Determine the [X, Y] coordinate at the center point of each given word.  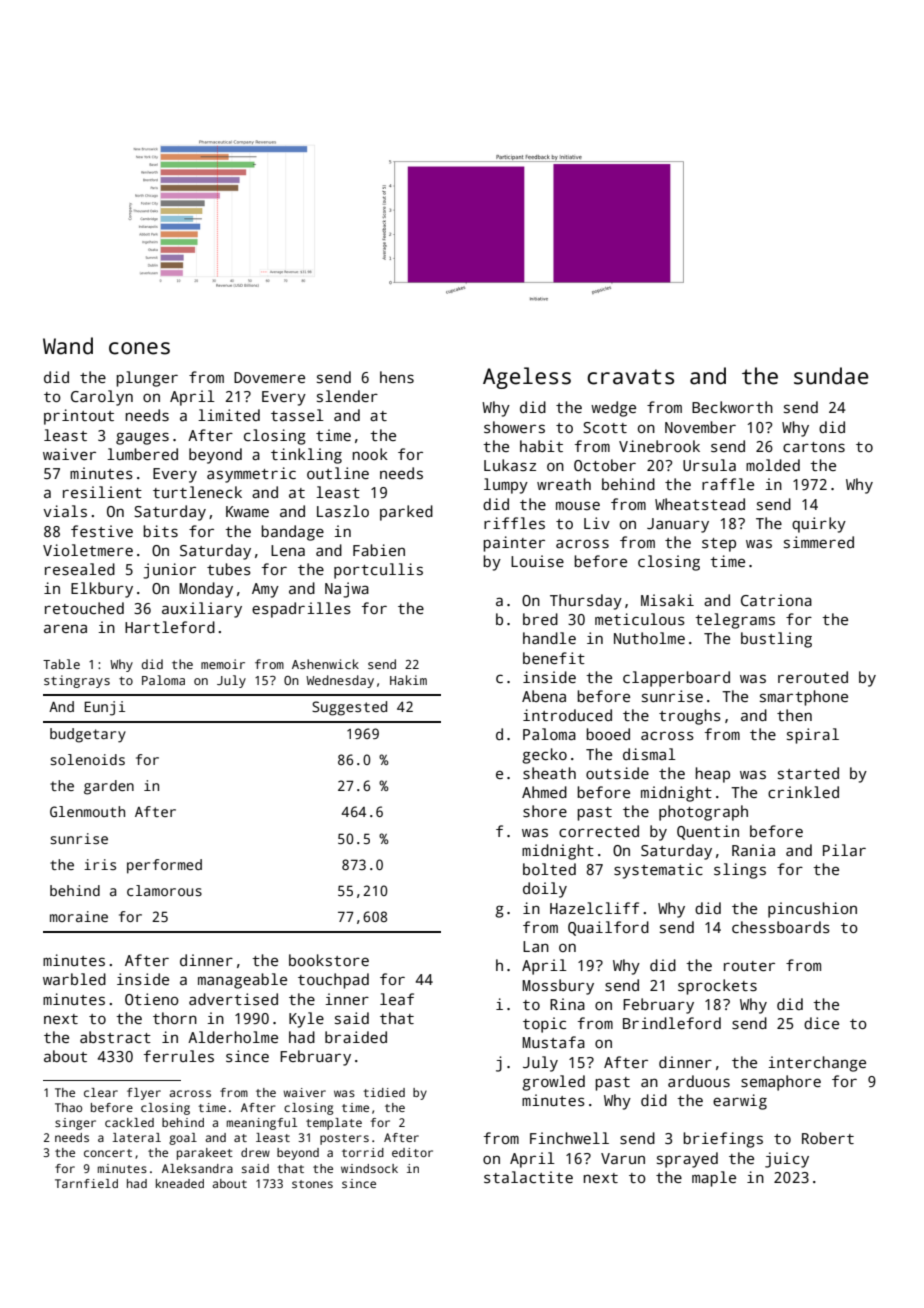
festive [102, 531]
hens [397, 377]
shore [545, 811]
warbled [74, 979]
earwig [740, 1102]
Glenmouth [87, 811]
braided [356, 1037]
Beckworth [732, 407]
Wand [68, 346]
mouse [578, 505]
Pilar [844, 850]
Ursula [709, 465]
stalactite [528, 1177]
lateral [137, 1137]
